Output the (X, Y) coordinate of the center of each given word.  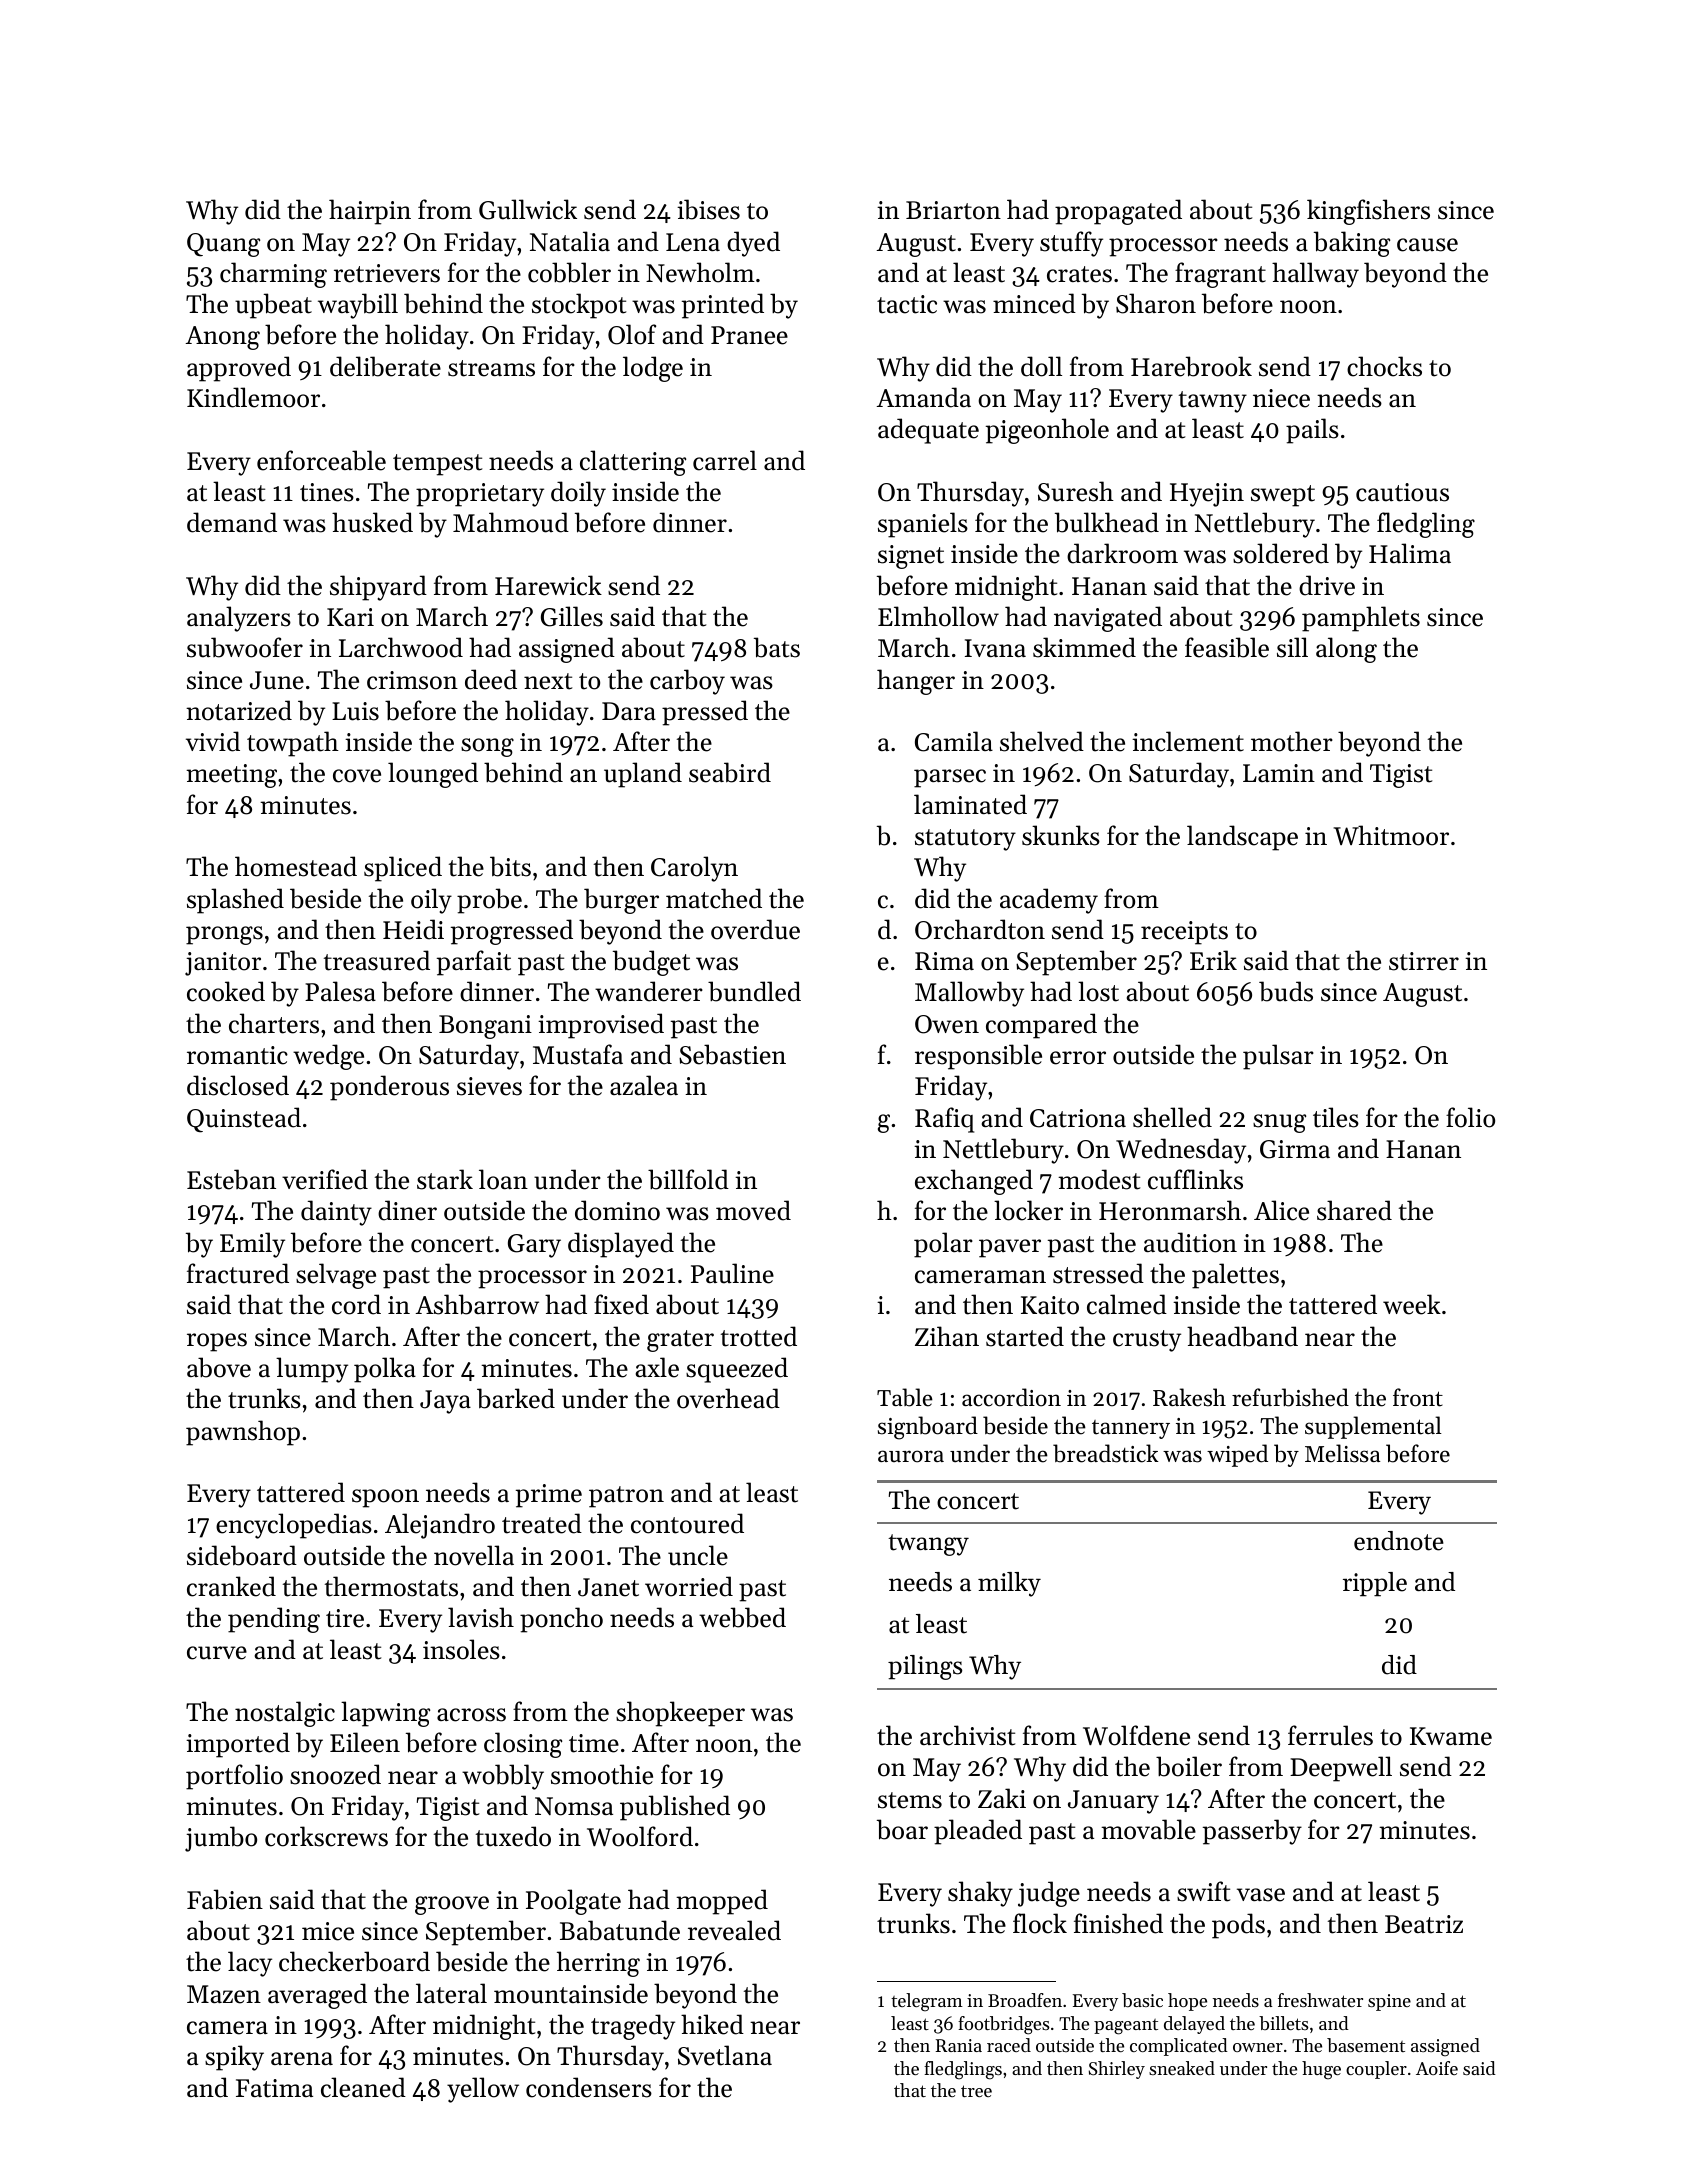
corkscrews (326, 1836)
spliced (403, 869)
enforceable (321, 460)
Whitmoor (1391, 835)
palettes (1235, 1276)
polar (943, 1245)
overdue (755, 929)
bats (777, 647)
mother (1292, 741)
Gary (534, 1246)
